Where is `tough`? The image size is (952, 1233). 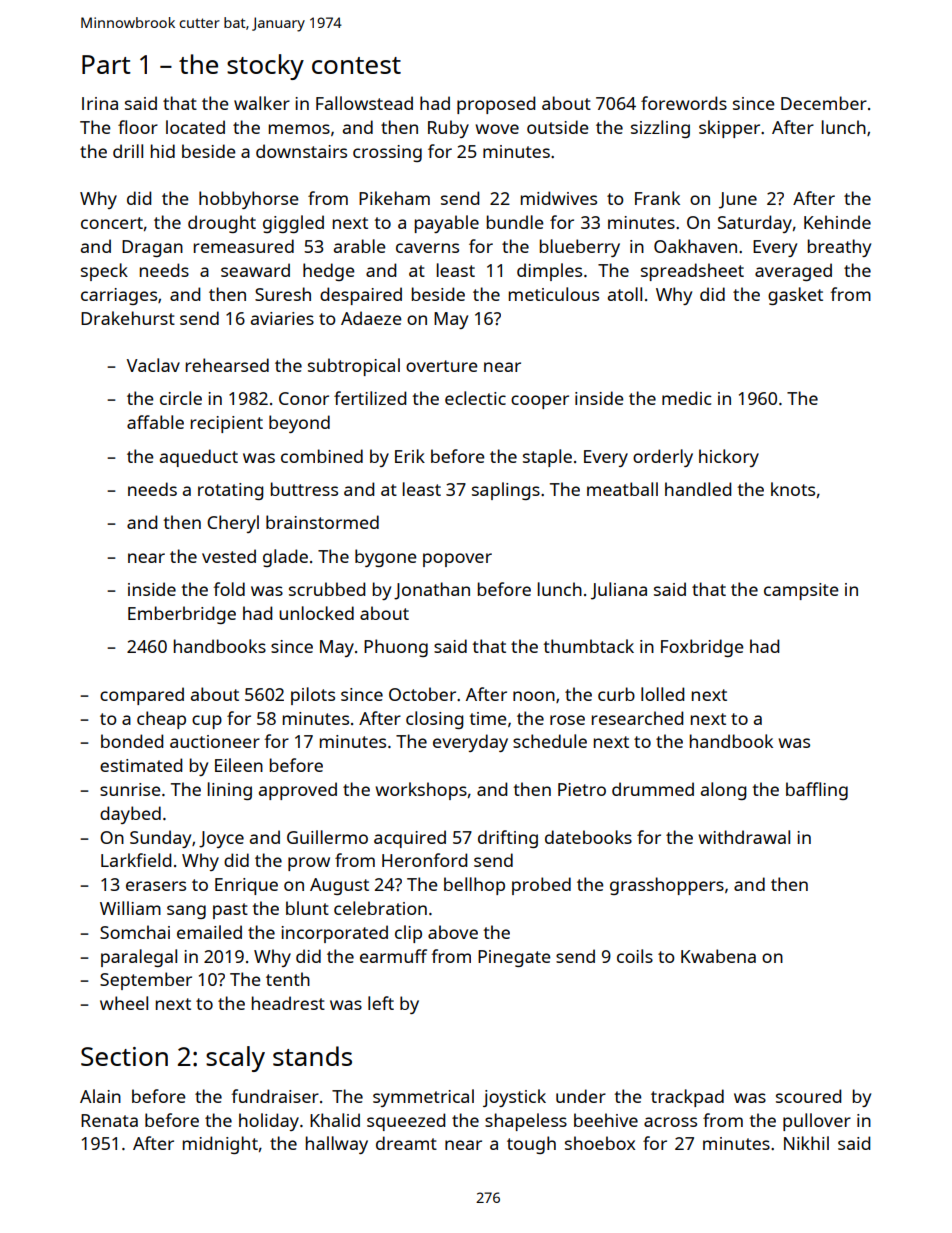 tough is located at coordinates (531, 1145).
